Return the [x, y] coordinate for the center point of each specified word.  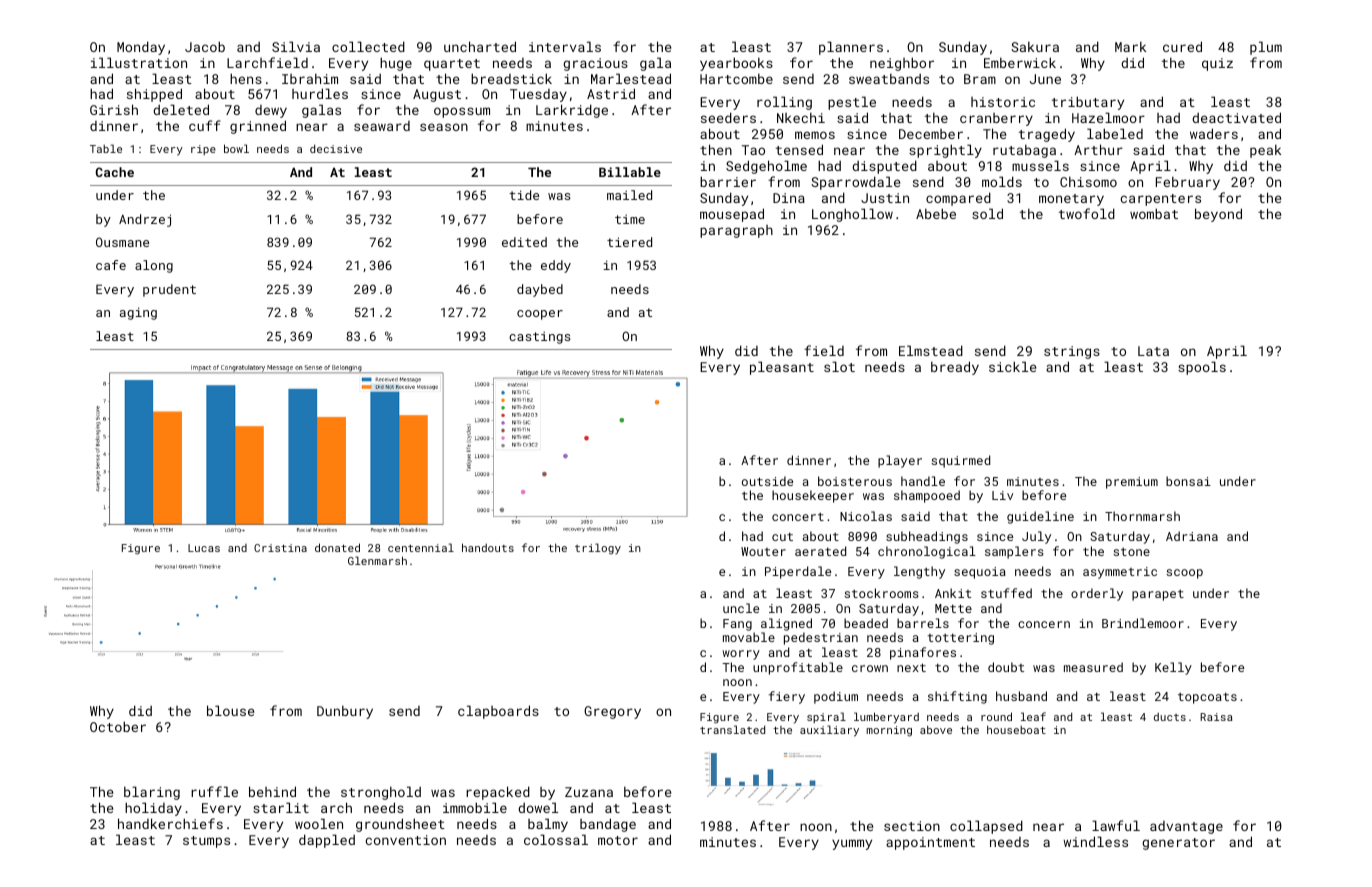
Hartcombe [736, 79]
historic [1003, 102]
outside [767, 481]
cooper [540, 315]
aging [138, 313]
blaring [152, 793]
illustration [139, 62]
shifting [957, 697]
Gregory [612, 712]
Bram [980, 79]
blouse [230, 710]
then [716, 149]
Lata [1153, 351]
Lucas [204, 548]
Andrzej [145, 220]
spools [1202, 368]
